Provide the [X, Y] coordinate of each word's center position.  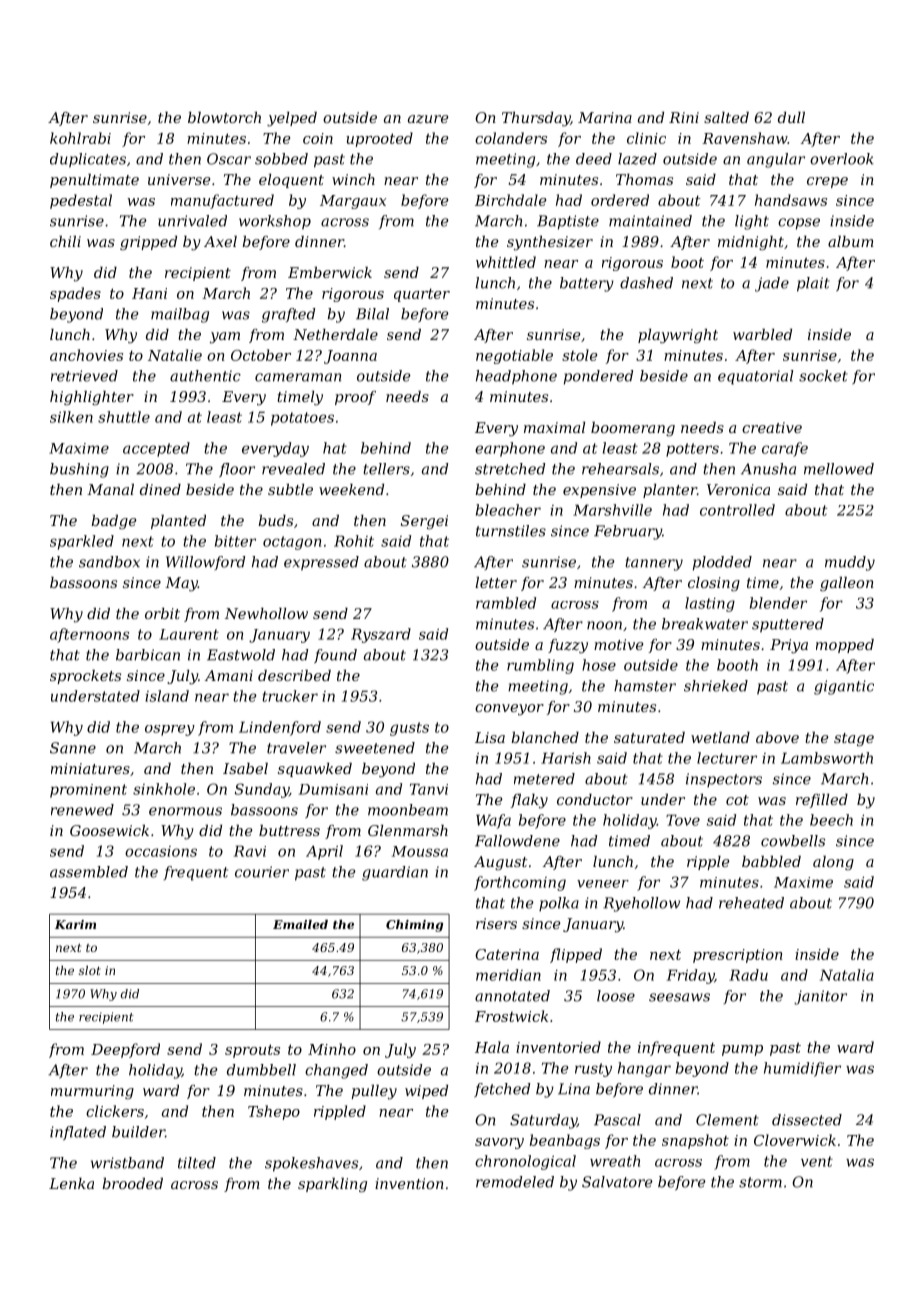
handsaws [791, 200]
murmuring [92, 1092]
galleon [847, 584]
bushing [79, 470]
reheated [751, 903]
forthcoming [520, 883]
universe [179, 179]
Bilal [372, 314]
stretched [510, 469]
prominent [88, 791]
